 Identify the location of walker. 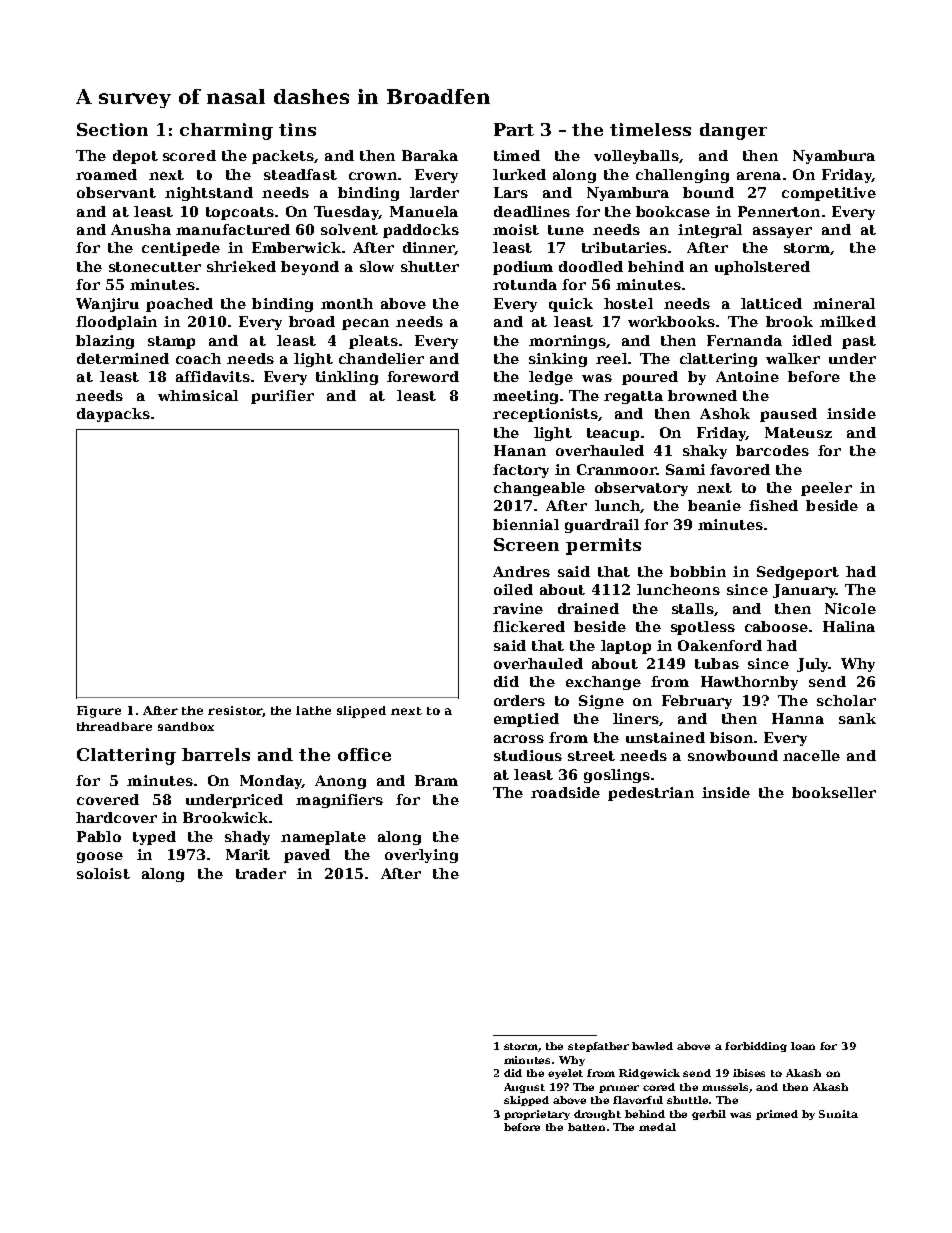
(793, 358).
